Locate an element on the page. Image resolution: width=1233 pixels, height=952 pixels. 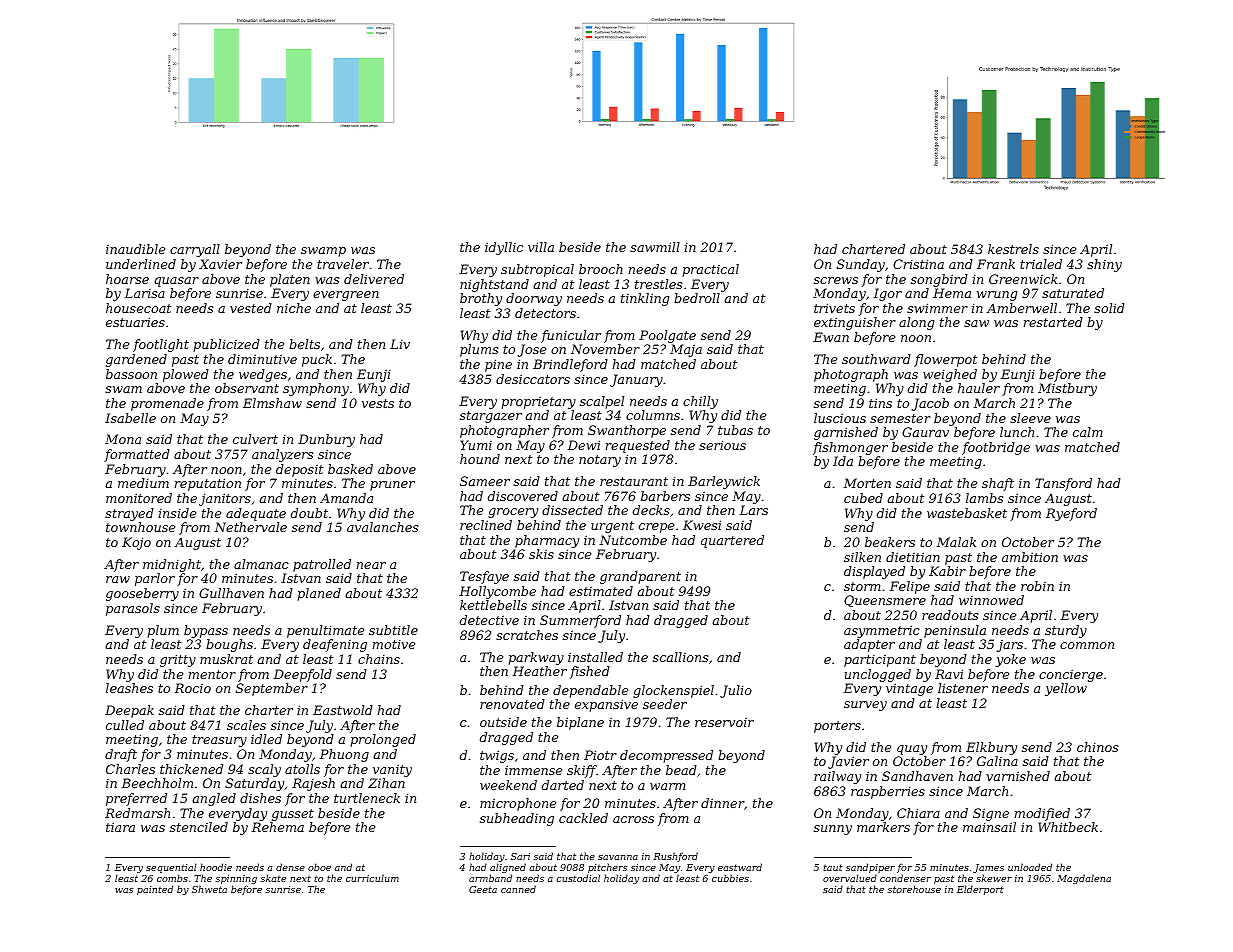
warm is located at coordinates (668, 786).
